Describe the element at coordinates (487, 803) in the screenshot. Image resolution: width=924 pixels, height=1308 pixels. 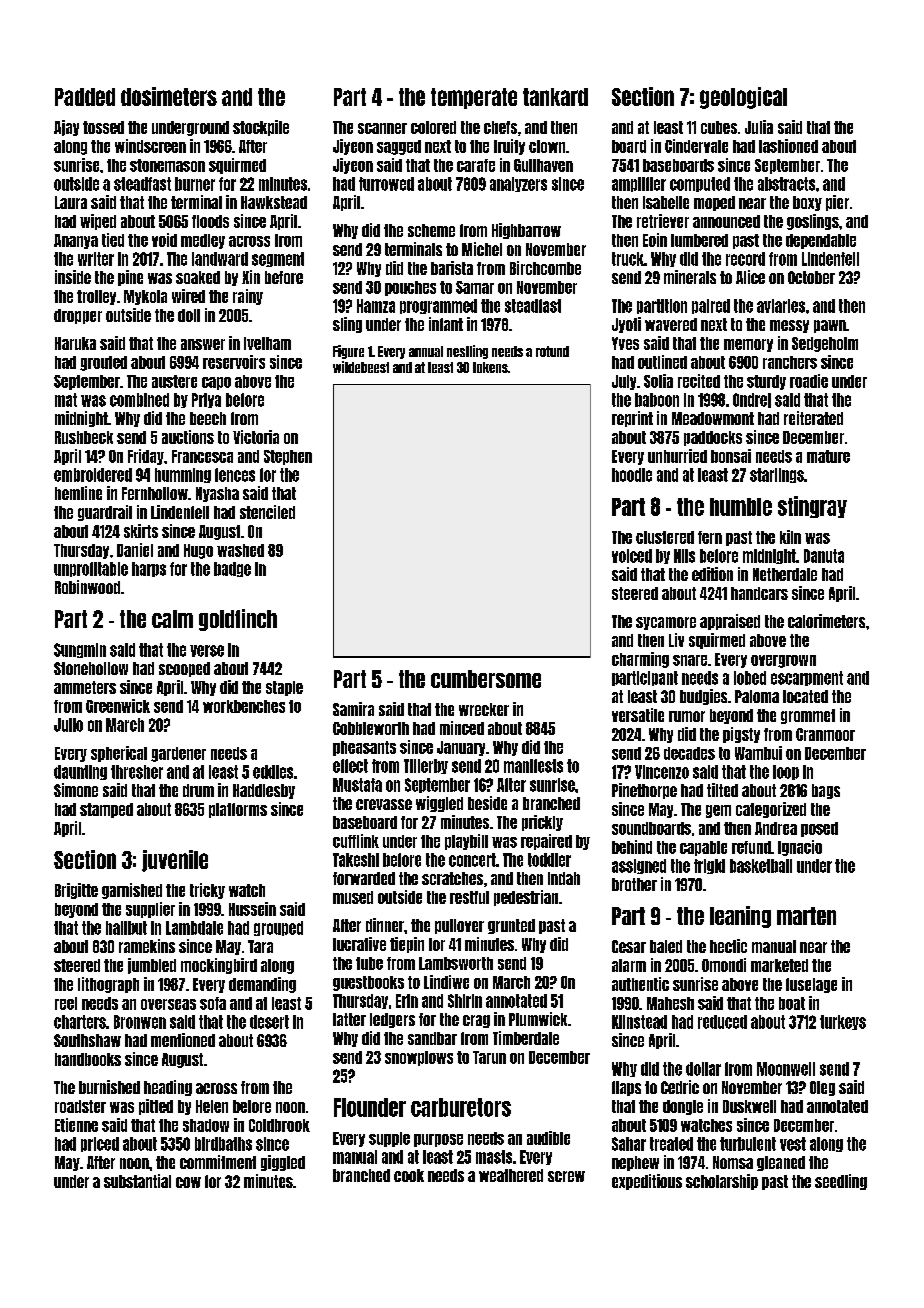
I see `beside` at that location.
